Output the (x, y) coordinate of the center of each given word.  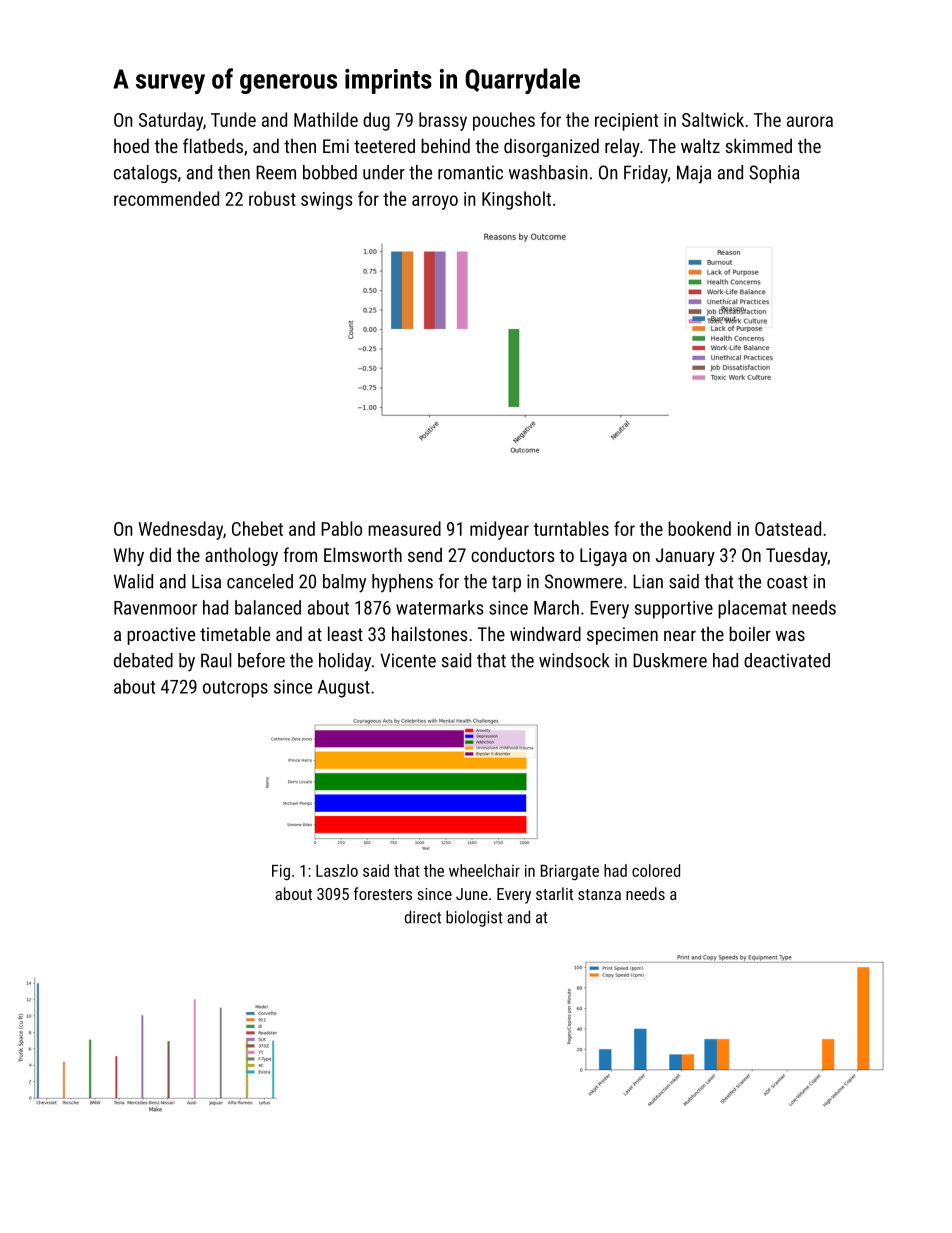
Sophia (774, 174)
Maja (694, 174)
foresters (383, 893)
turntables (571, 528)
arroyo (435, 202)
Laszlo (337, 870)
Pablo (341, 528)
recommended (166, 198)
